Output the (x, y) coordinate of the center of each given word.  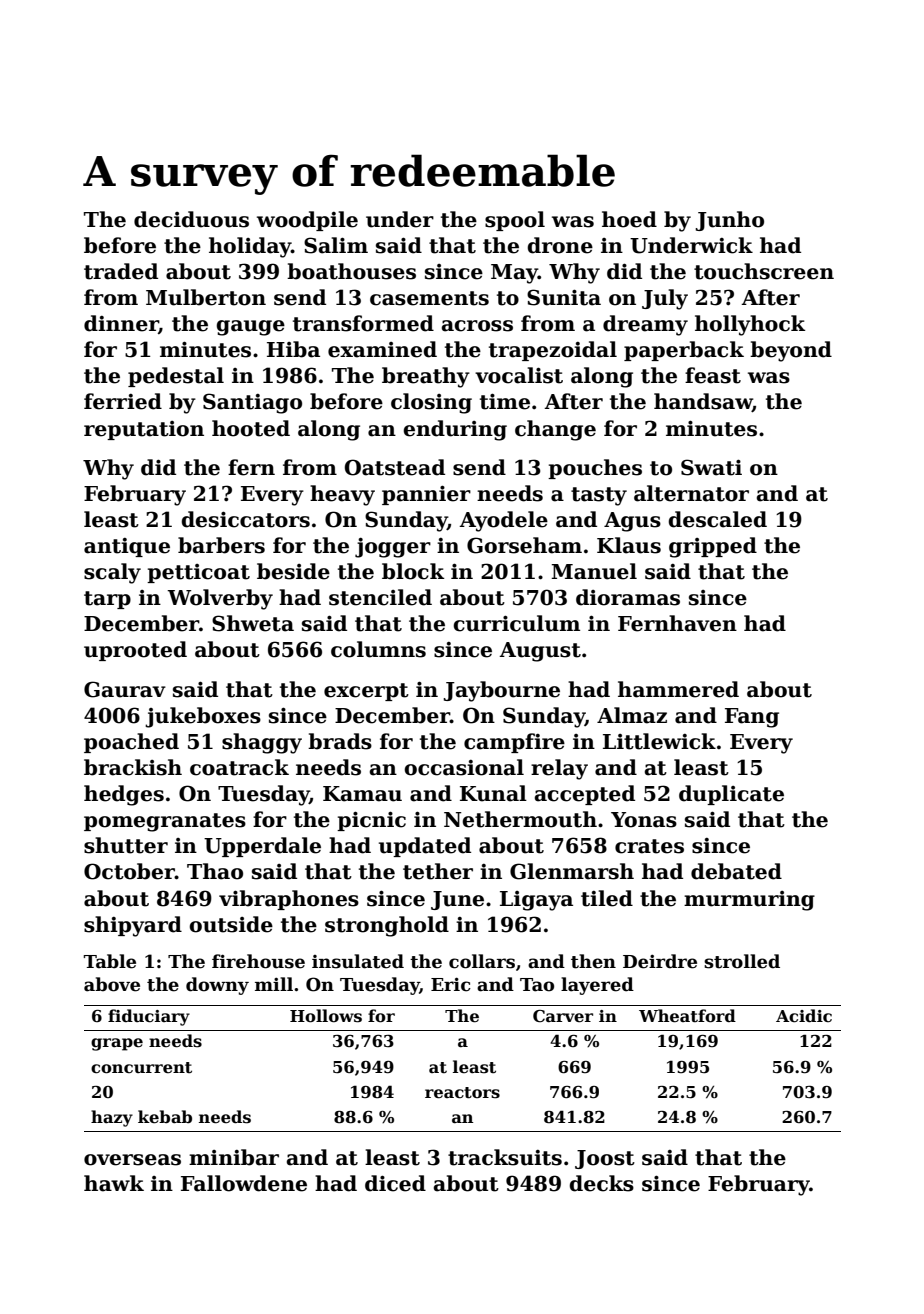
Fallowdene (244, 1183)
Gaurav (125, 689)
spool (515, 221)
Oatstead (395, 467)
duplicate (731, 795)
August (540, 652)
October (129, 871)
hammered (678, 689)
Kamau (362, 794)
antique (127, 547)
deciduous (191, 219)
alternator (691, 493)
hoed (629, 219)
